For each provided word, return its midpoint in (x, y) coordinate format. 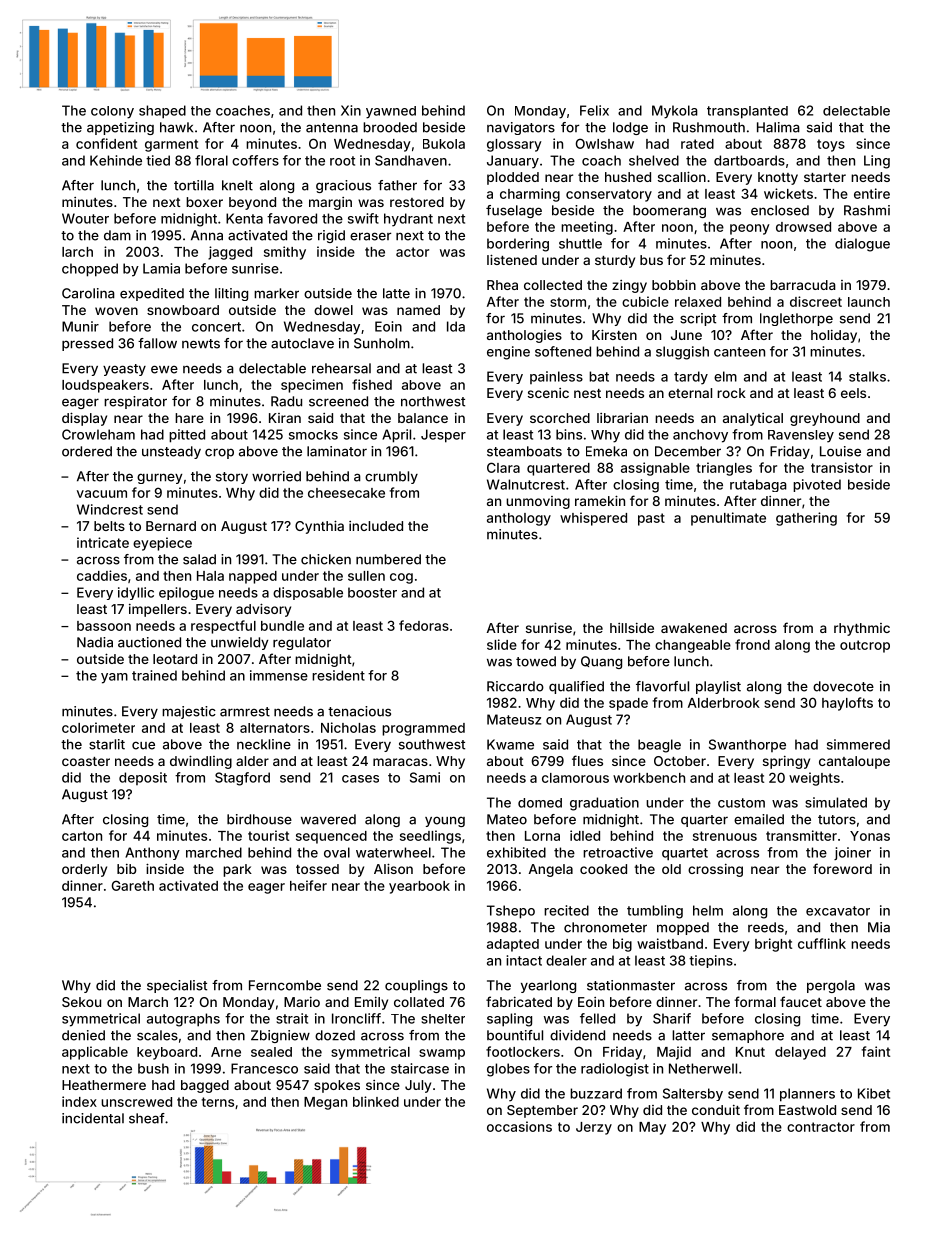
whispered (593, 519)
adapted (513, 945)
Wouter (85, 218)
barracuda (803, 285)
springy (786, 762)
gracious (343, 186)
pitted (187, 436)
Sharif (672, 1018)
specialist (177, 986)
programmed (423, 729)
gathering (806, 519)
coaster (86, 761)
